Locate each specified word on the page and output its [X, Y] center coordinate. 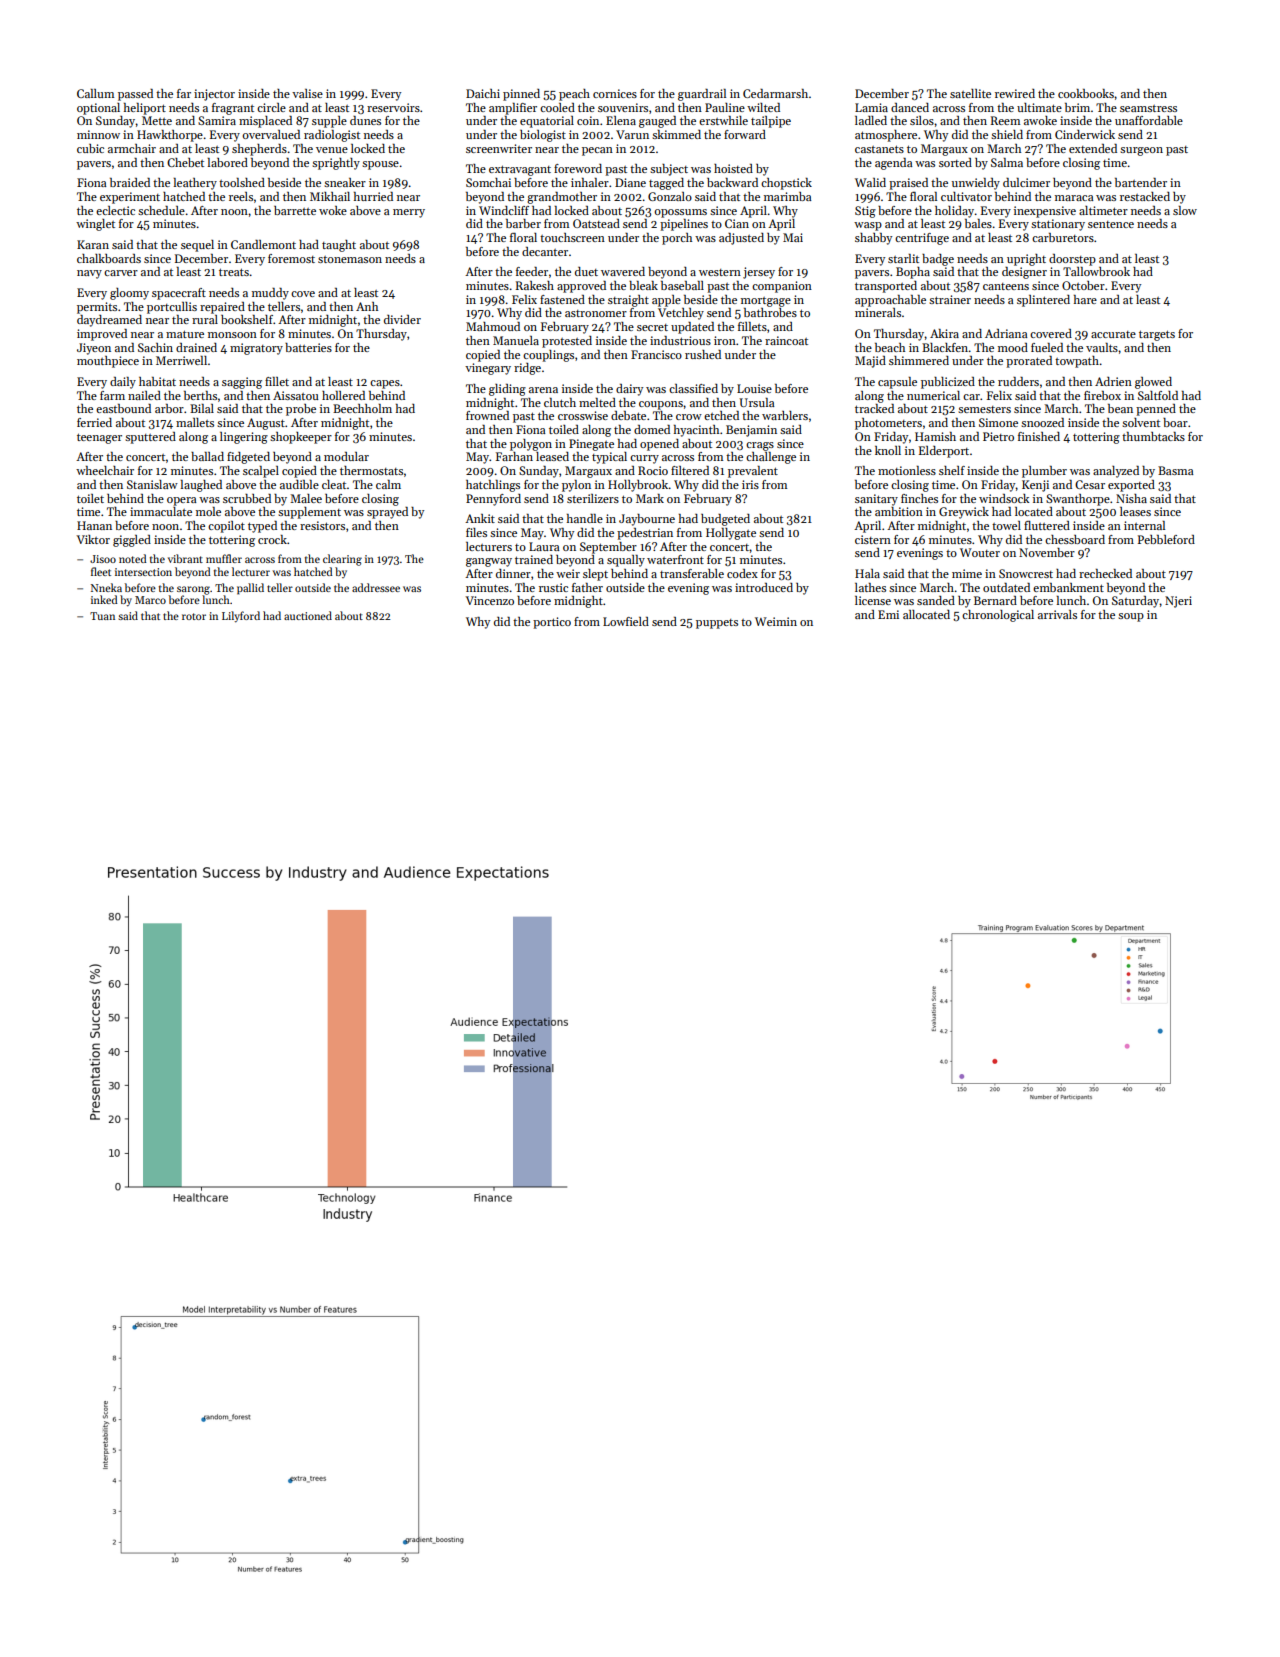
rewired [1015, 93]
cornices [615, 93]
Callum [95, 93]
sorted [955, 162]
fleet [101, 571]
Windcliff [504, 210]
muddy [270, 294]
